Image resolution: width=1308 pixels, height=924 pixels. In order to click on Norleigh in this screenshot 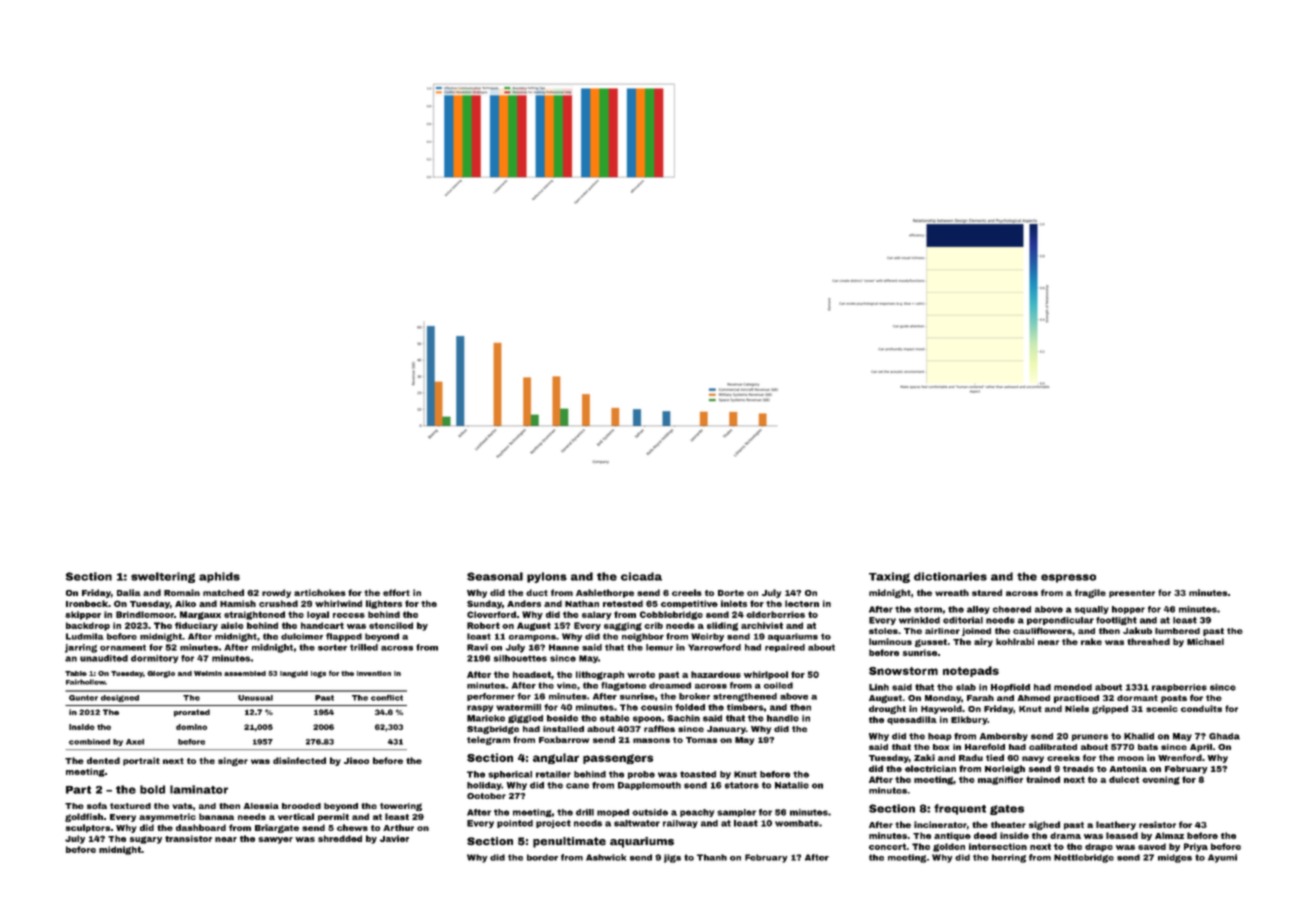, I will do `click(1005, 769)`.
